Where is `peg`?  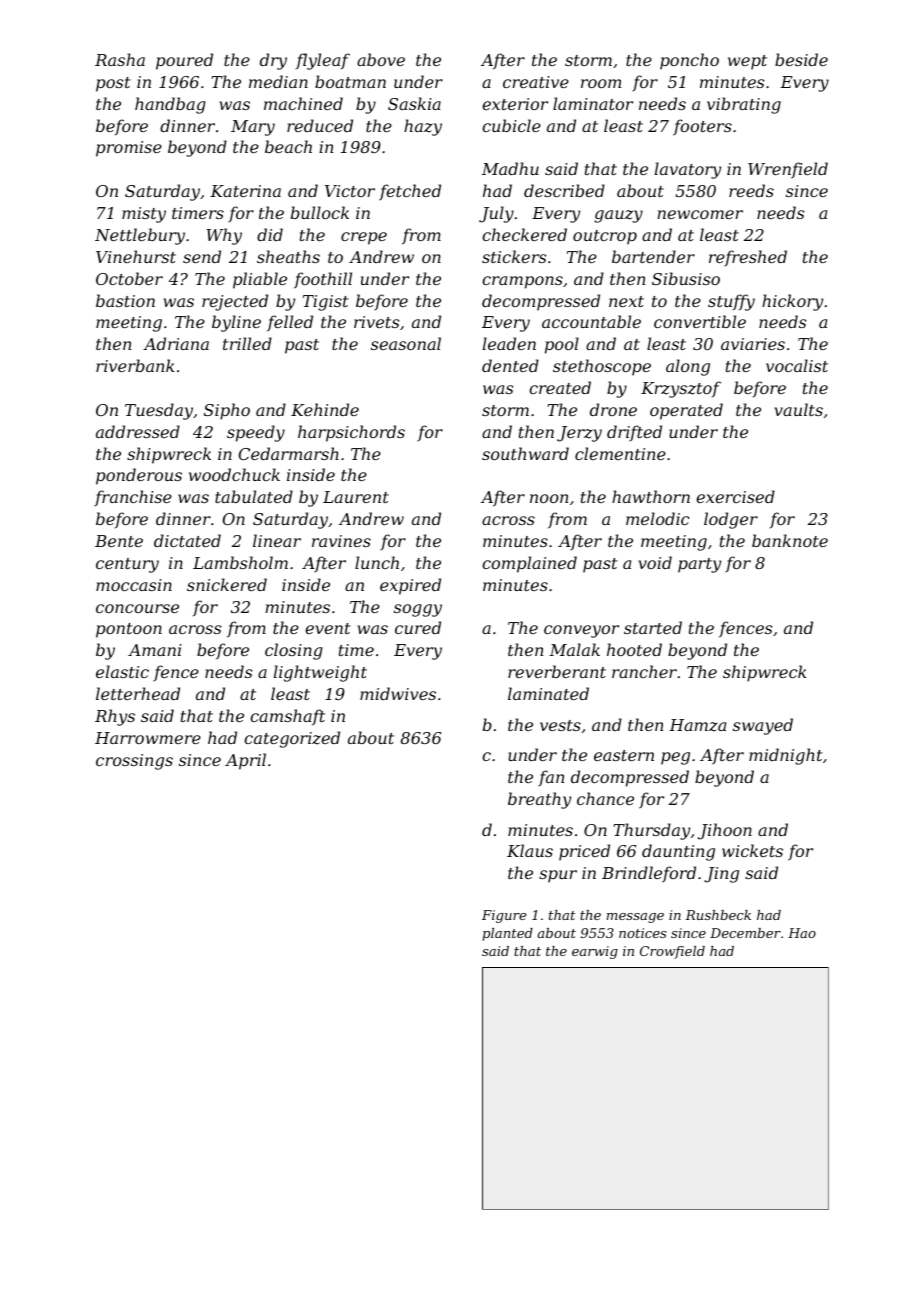
peg is located at coordinates (675, 758).
